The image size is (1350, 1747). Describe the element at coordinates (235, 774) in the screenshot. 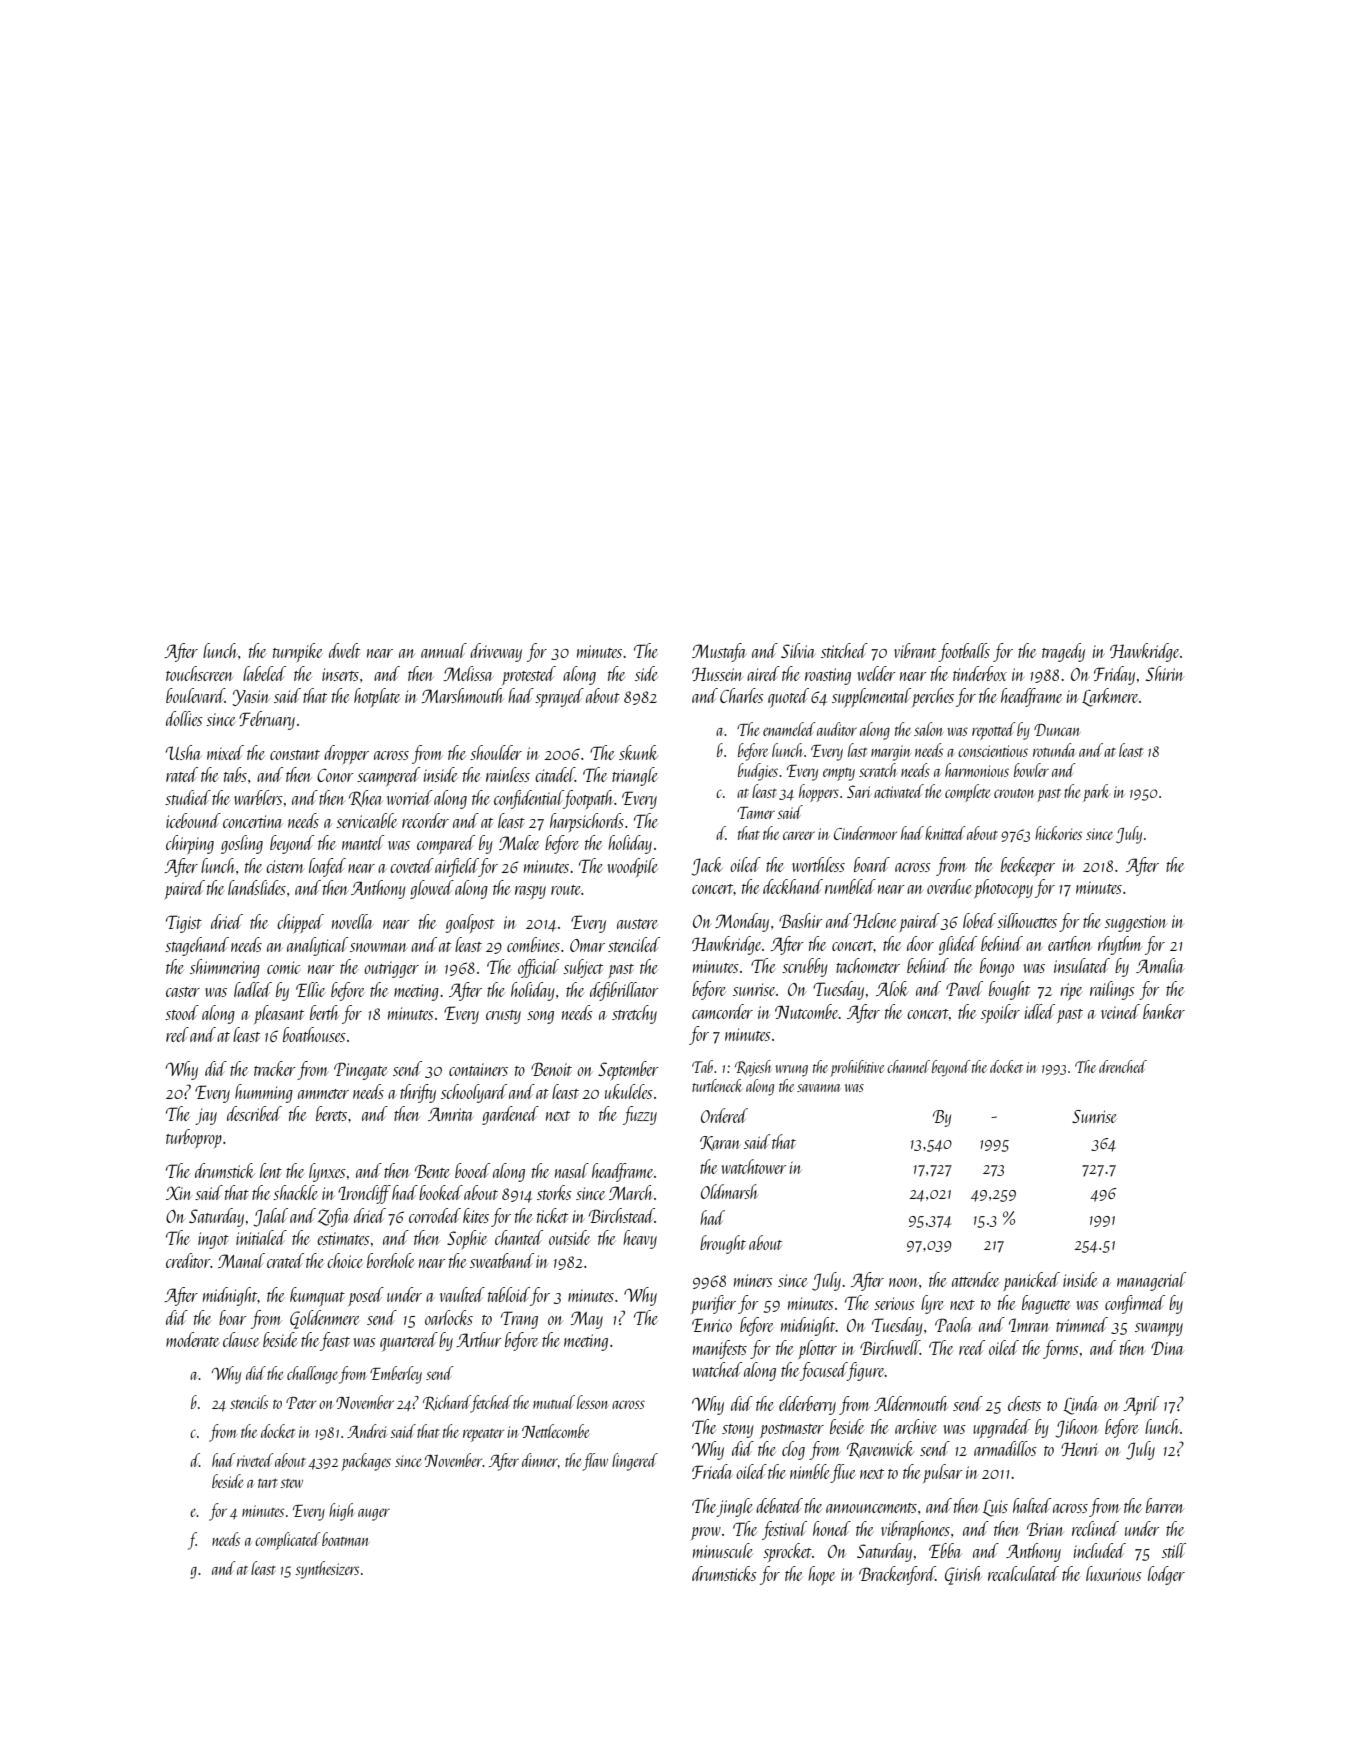

I see `tabs` at that location.
